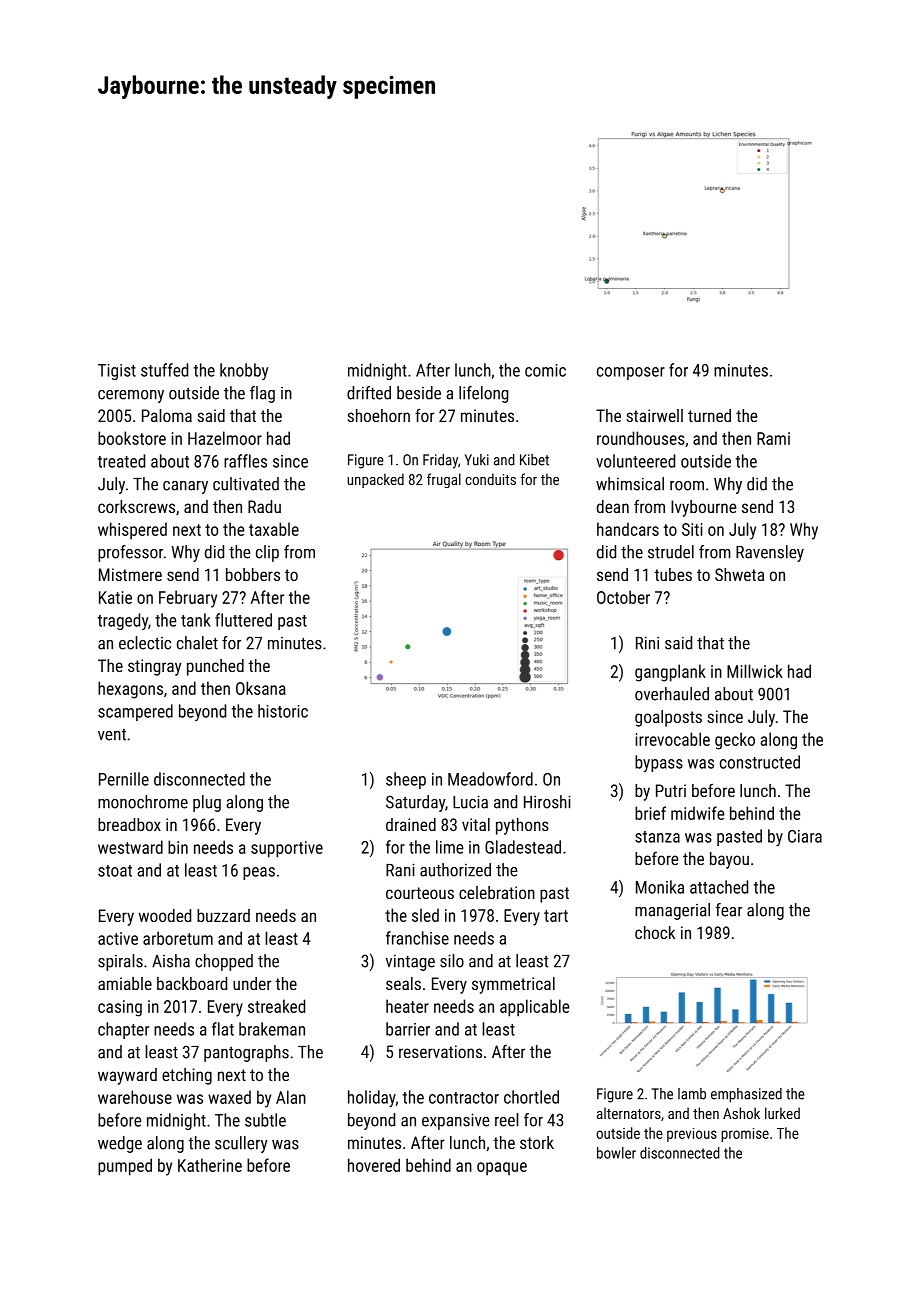 This image has height=1308, width=924. Describe the element at coordinates (531, 1097) in the image. I see `chortled` at that location.
